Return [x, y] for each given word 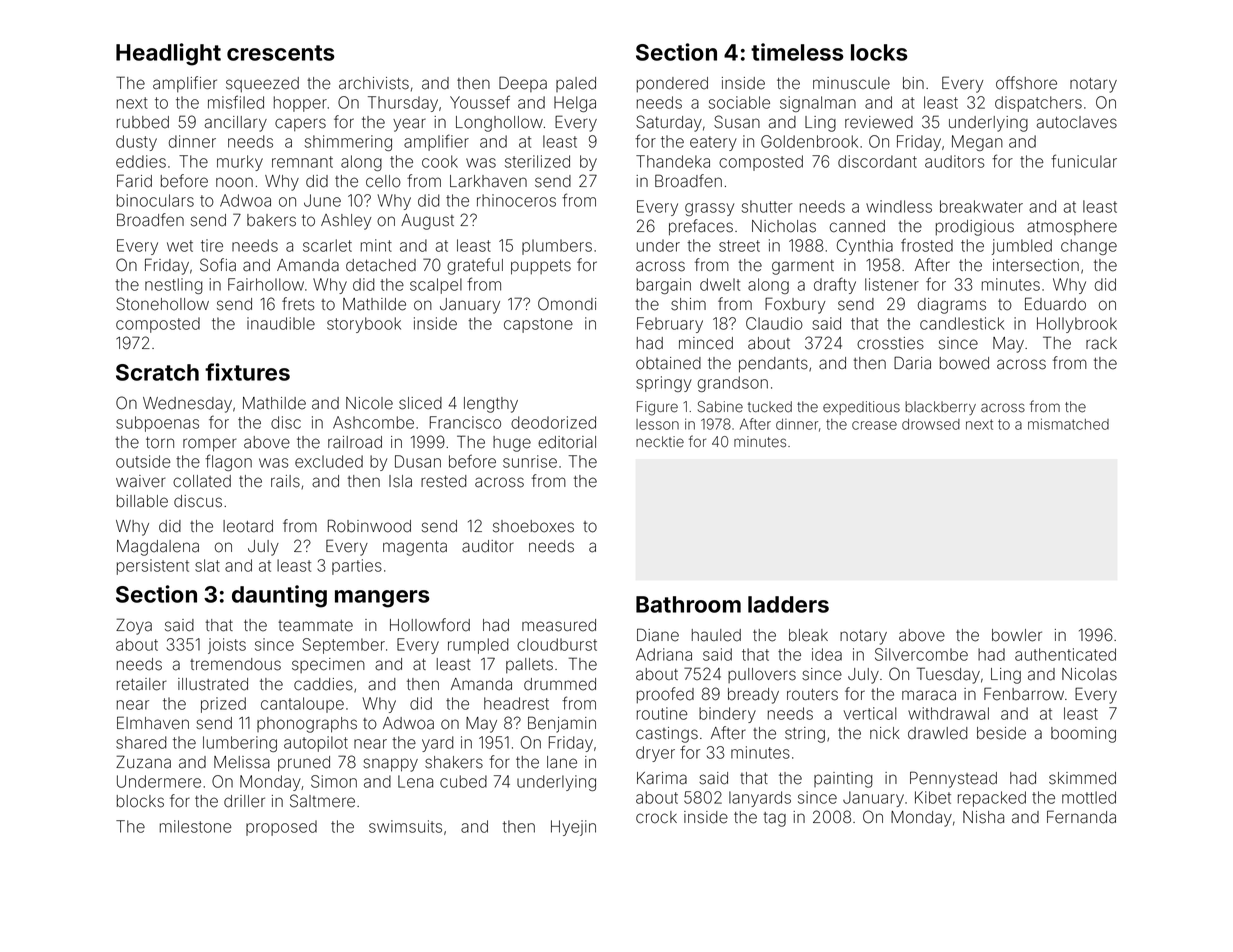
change [1089, 247]
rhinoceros [516, 200]
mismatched [1068, 424]
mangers [382, 599]
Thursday [403, 104]
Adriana [664, 654]
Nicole [369, 403]
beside [1001, 733]
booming [1083, 735]
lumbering [240, 744]
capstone [538, 325]
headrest [516, 703]
